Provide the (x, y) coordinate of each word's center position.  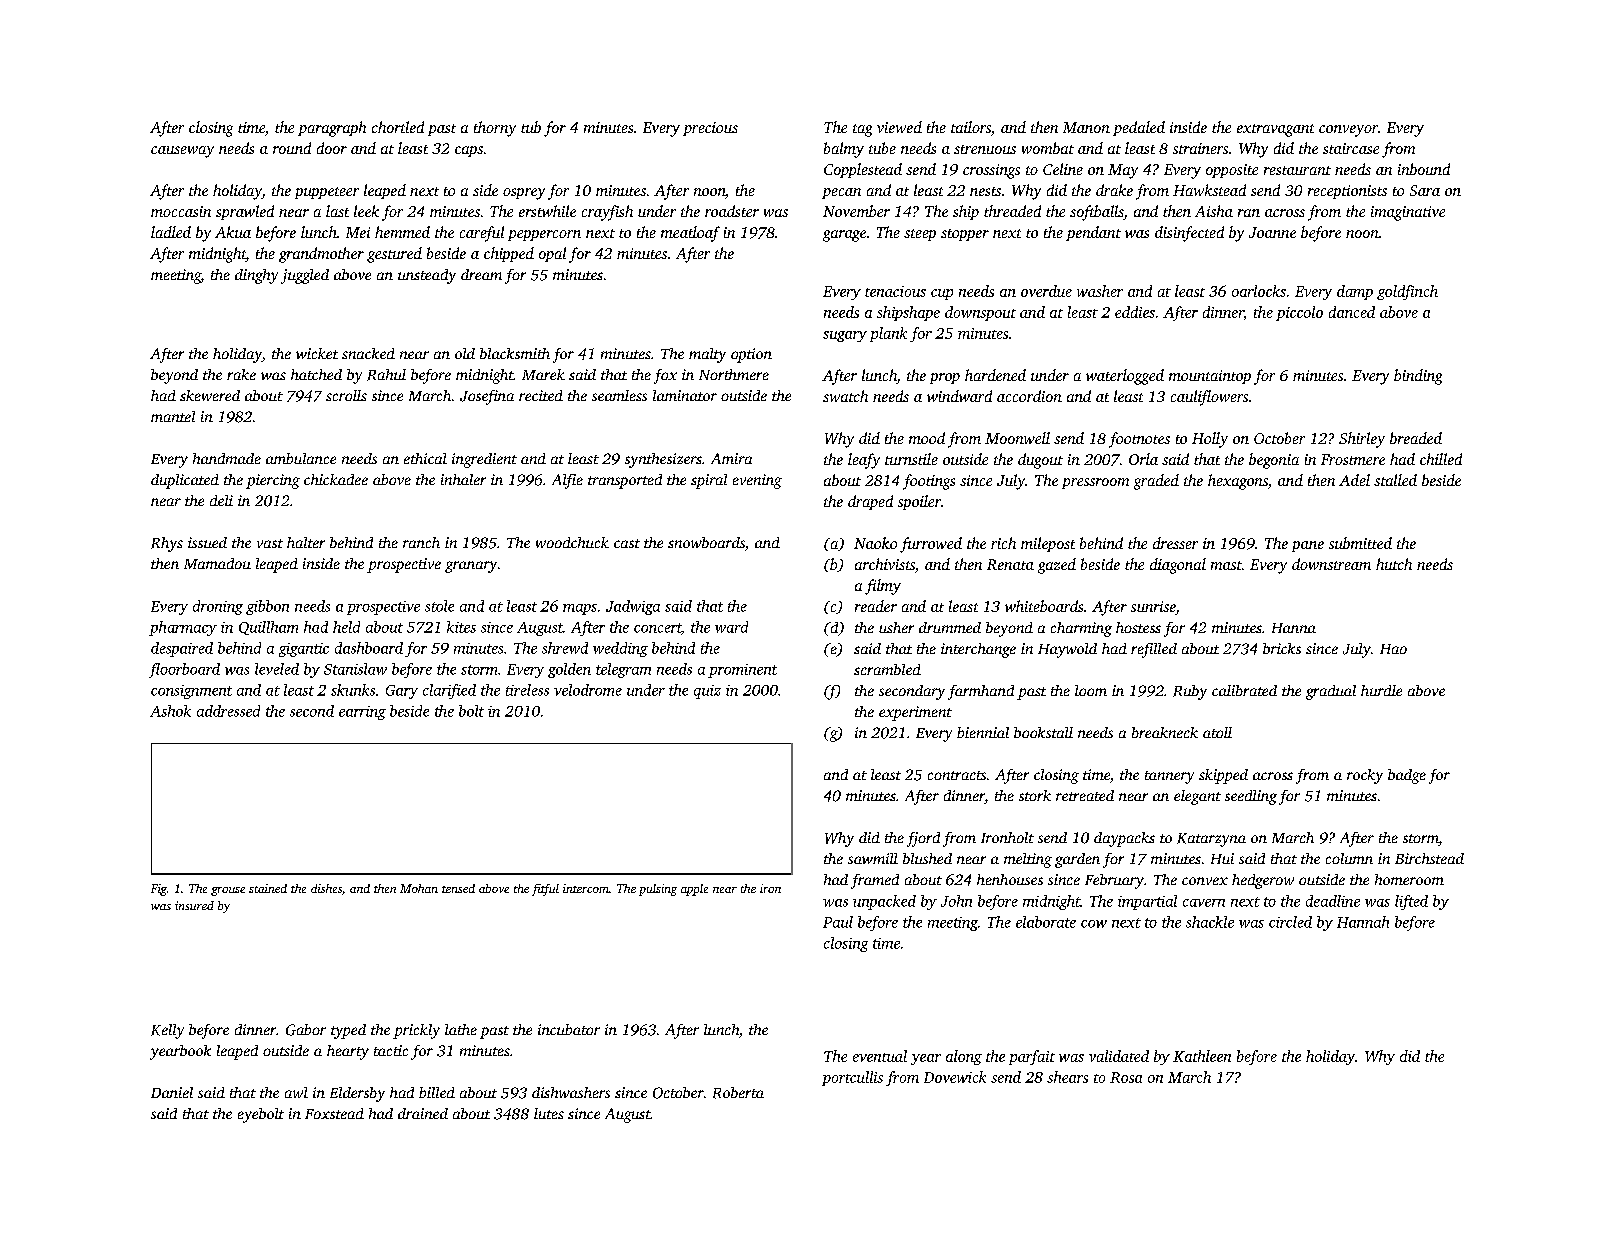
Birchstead (1429, 858)
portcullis (852, 1078)
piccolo (1299, 313)
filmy (883, 587)
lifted (1411, 902)
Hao (1393, 649)
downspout (980, 313)
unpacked (884, 902)
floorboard (184, 670)
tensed (458, 888)
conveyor (1348, 131)
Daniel (172, 1092)
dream (481, 274)
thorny (495, 129)
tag (862, 130)
